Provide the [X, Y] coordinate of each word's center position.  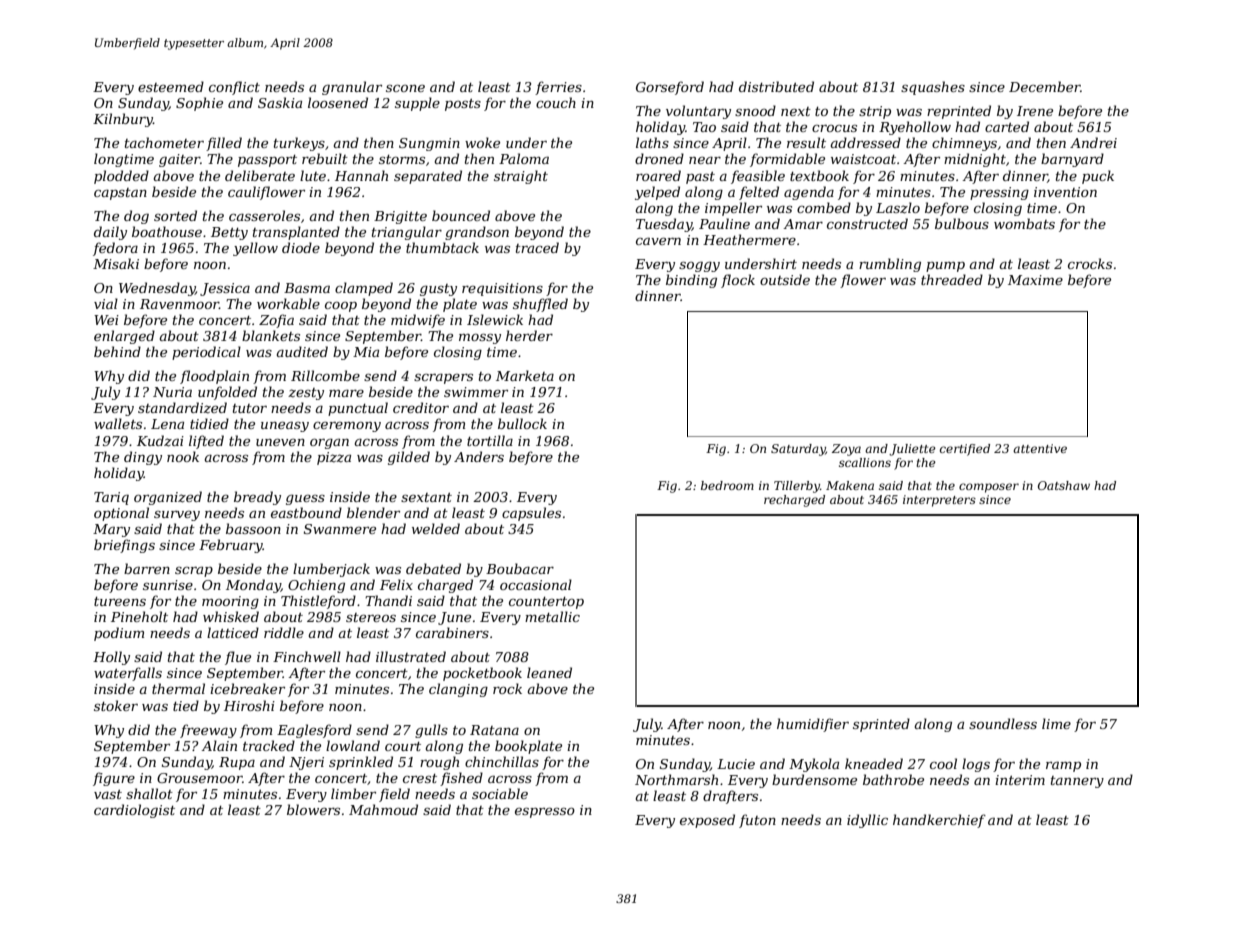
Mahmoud [383, 809]
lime [1056, 723]
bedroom [727, 485]
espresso [545, 812]
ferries [558, 88]
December [1045, 86]
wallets [118, 423]
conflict [234, 88]
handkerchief [939, 821]
